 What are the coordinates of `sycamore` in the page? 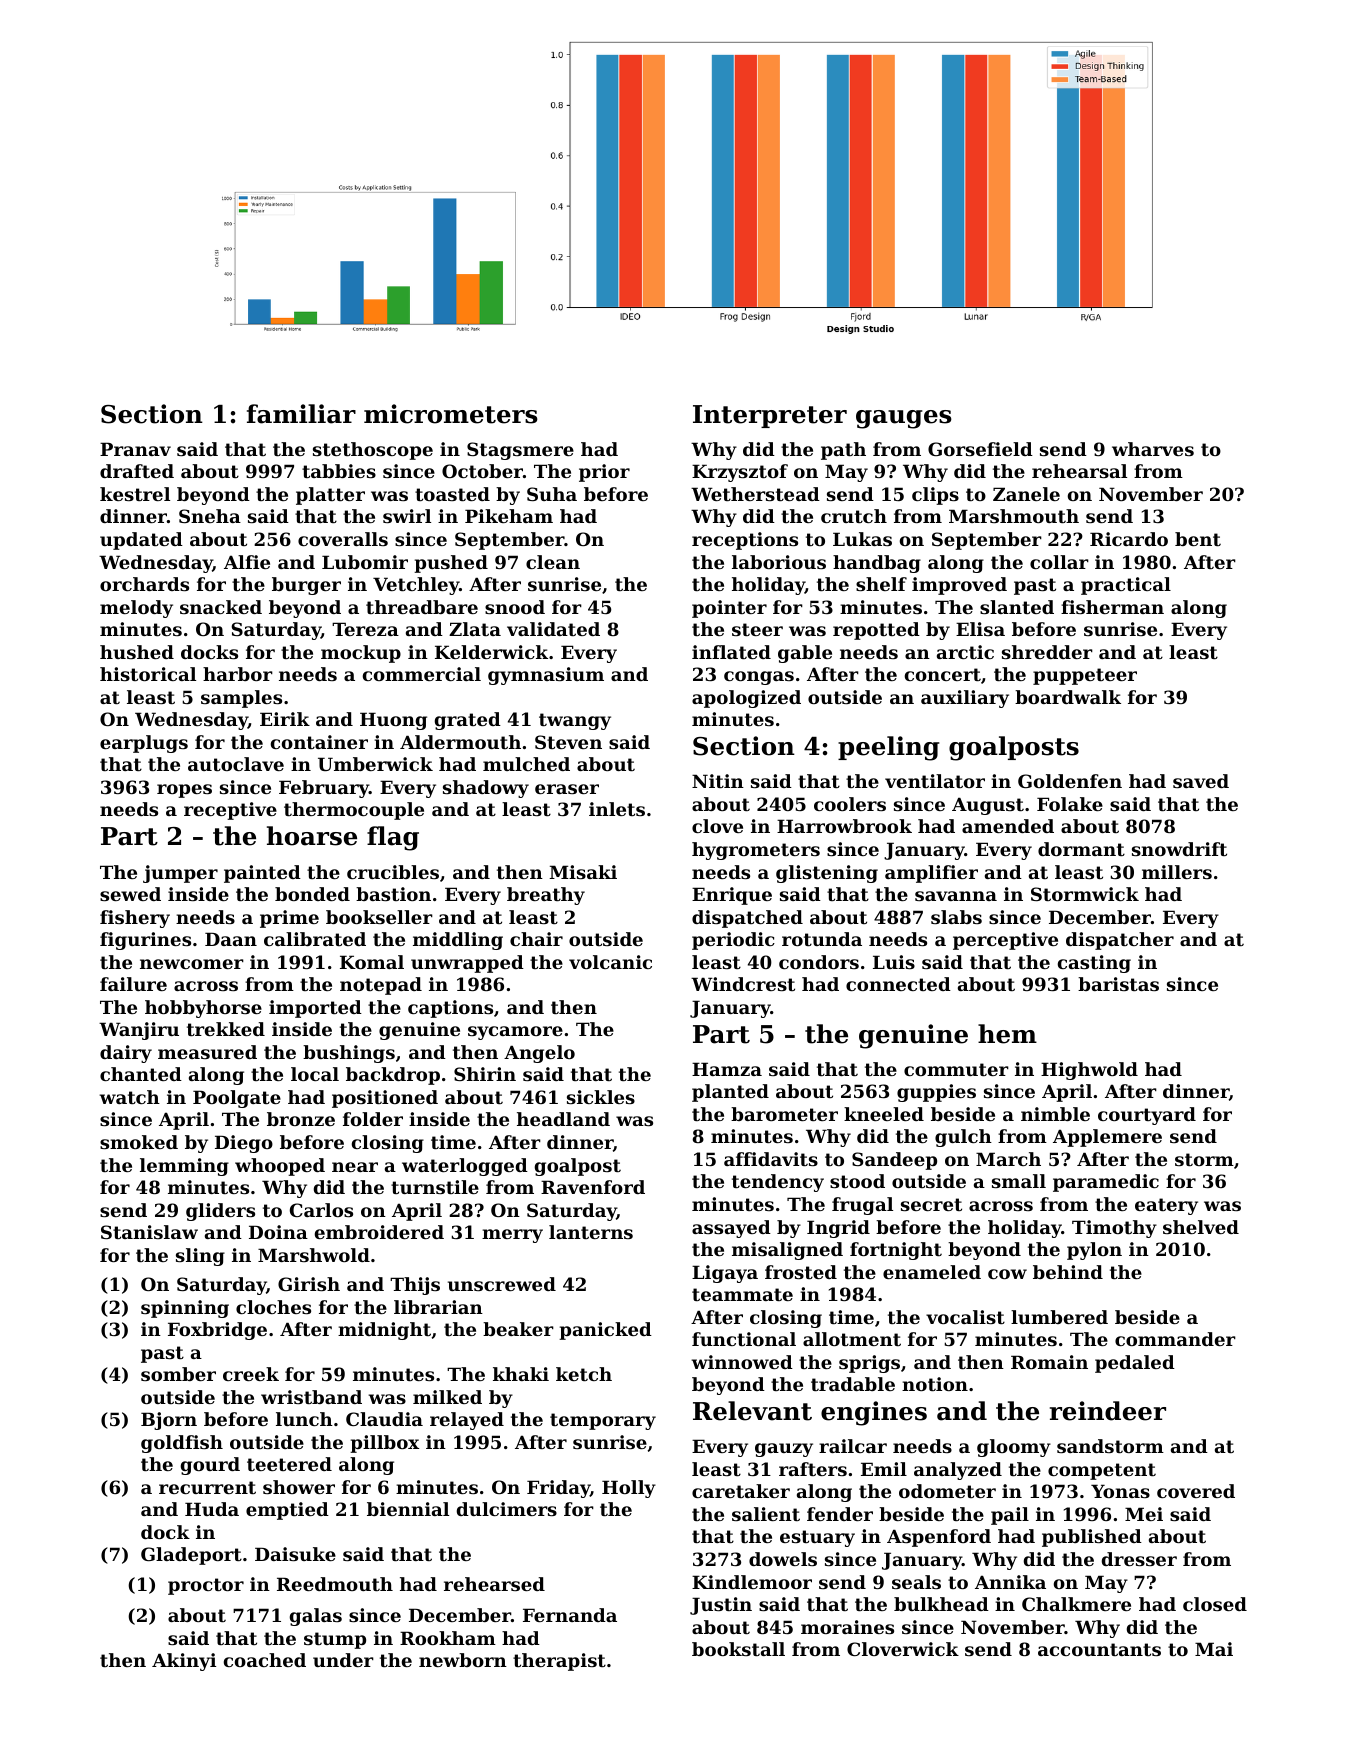 It's located at (515, 1033).
